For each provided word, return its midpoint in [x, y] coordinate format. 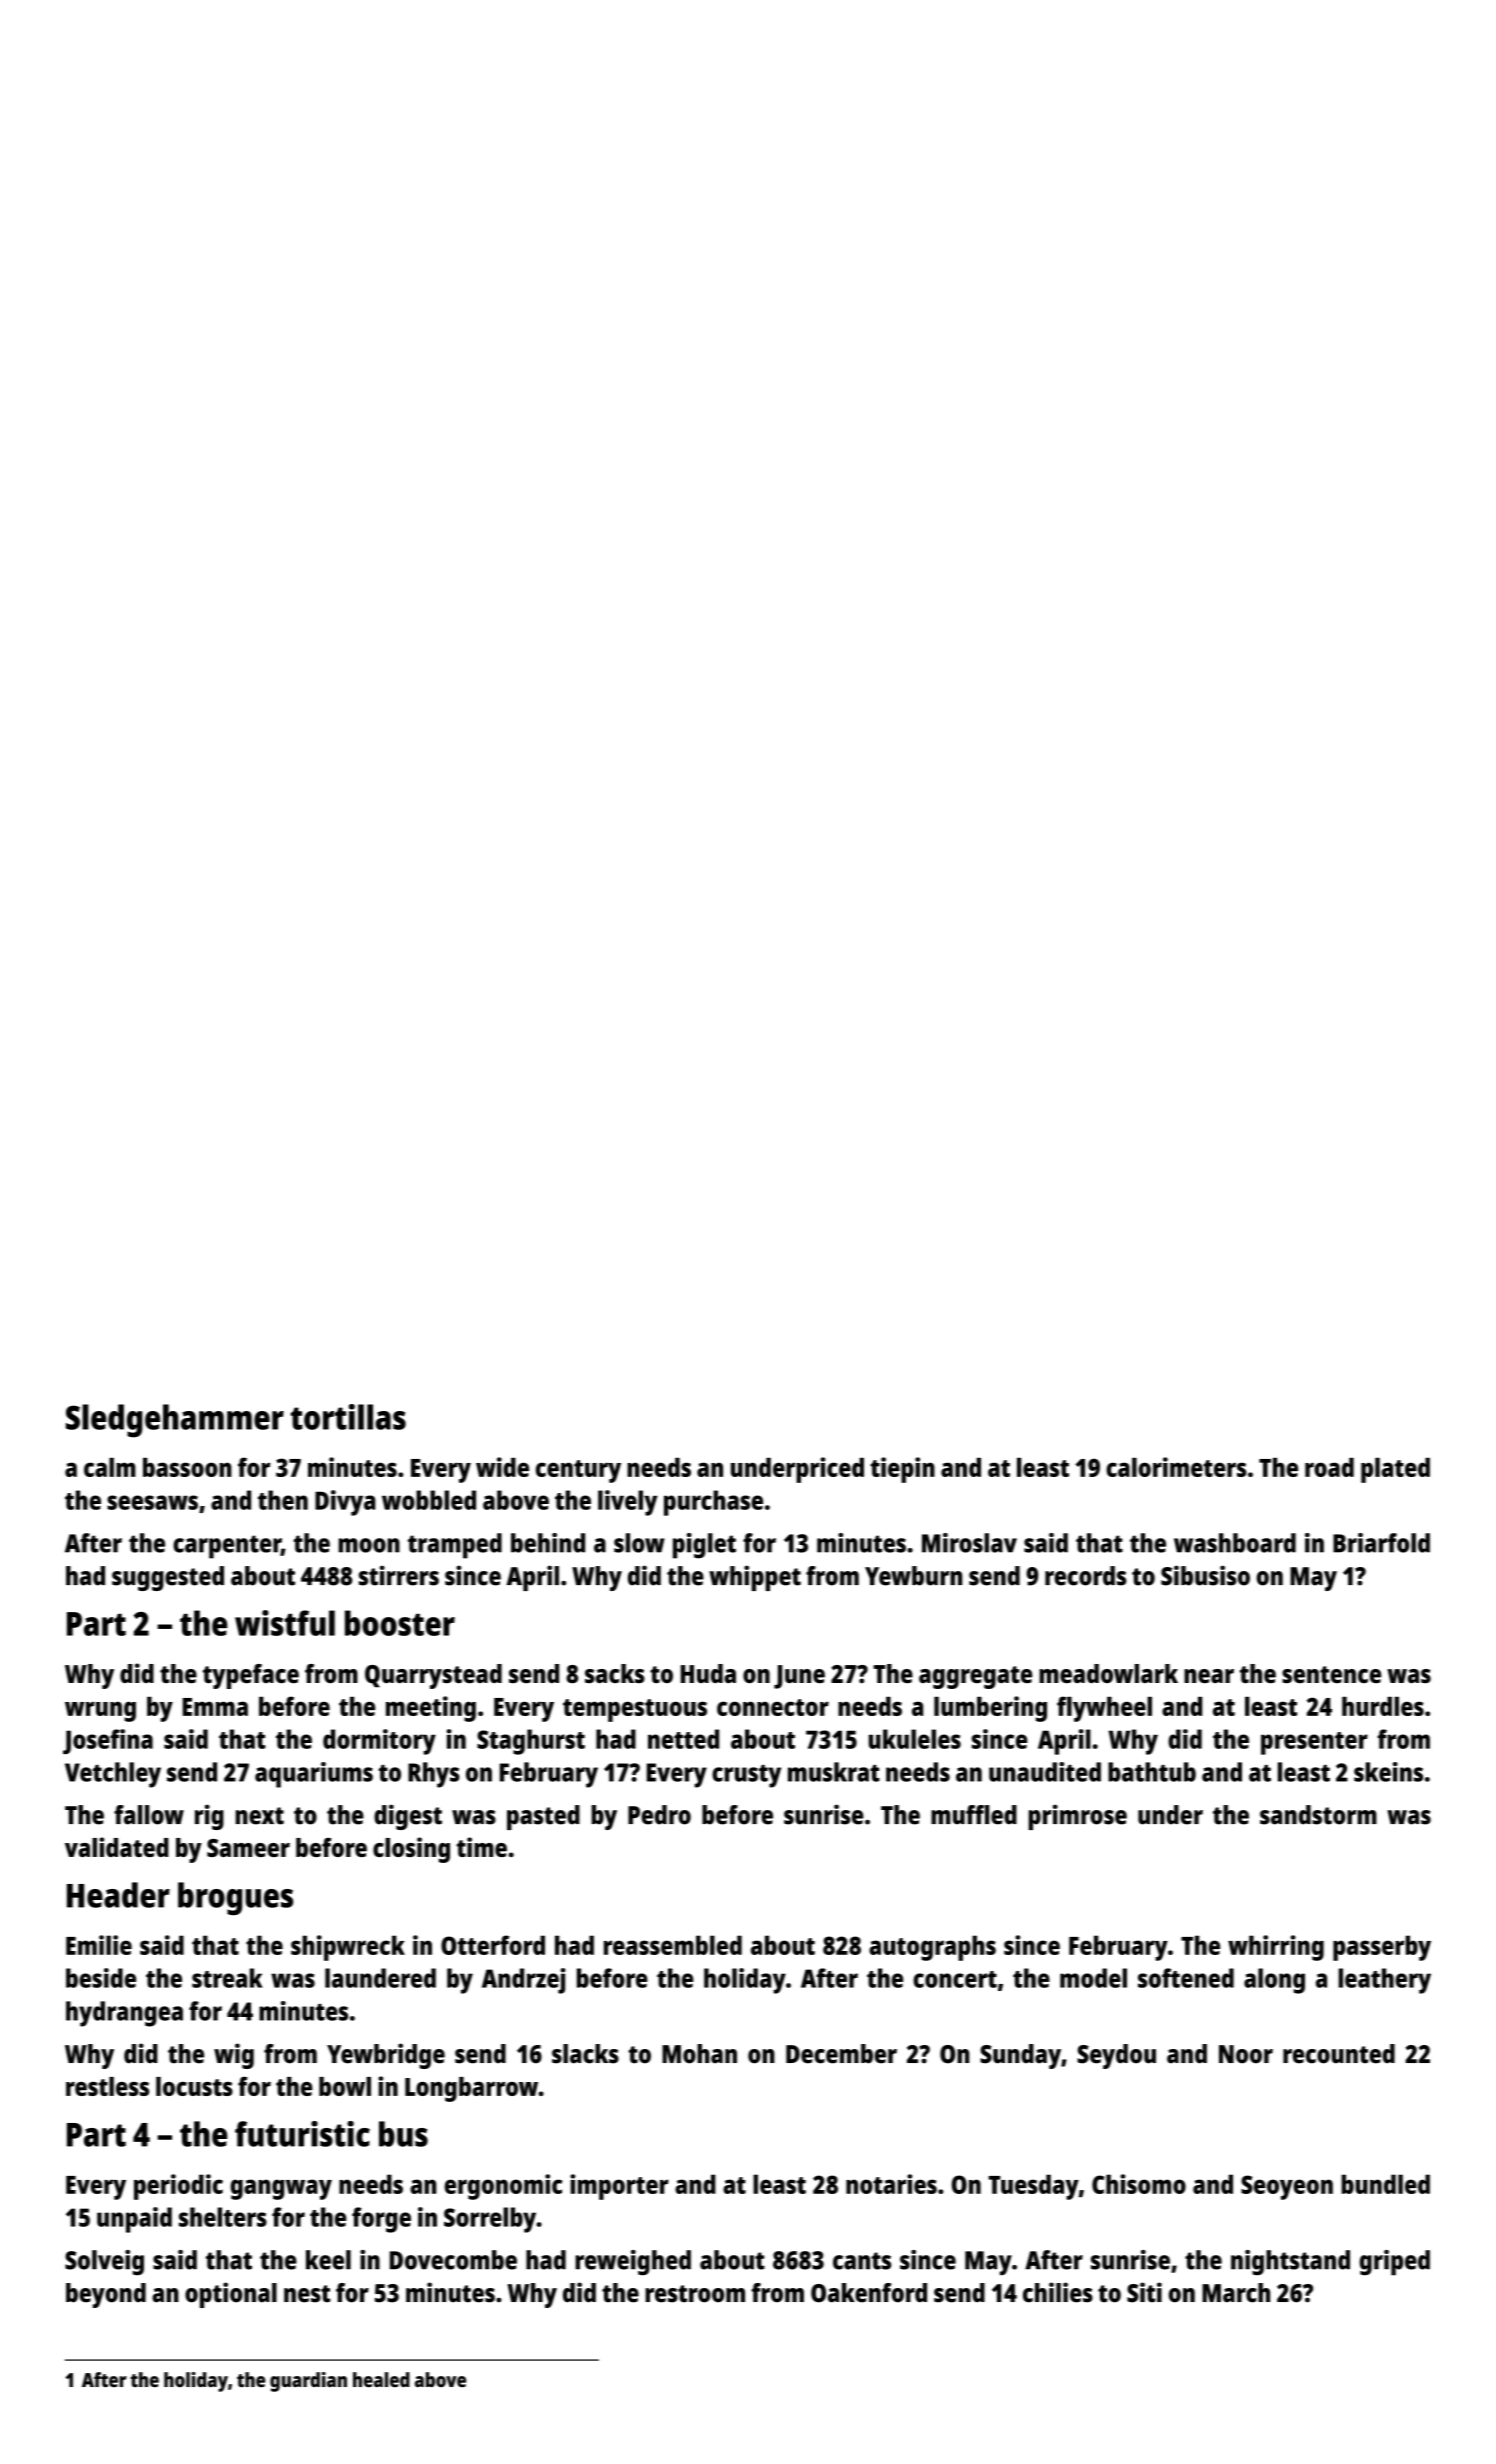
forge [381, 2220]
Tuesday [1033, 2187]
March [1236, 2293]
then [283, 1500]
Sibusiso [1205, 1575]
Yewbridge [386, 2056]
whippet [755, 1578]
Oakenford [869, 2293]
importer [619, 2187]
